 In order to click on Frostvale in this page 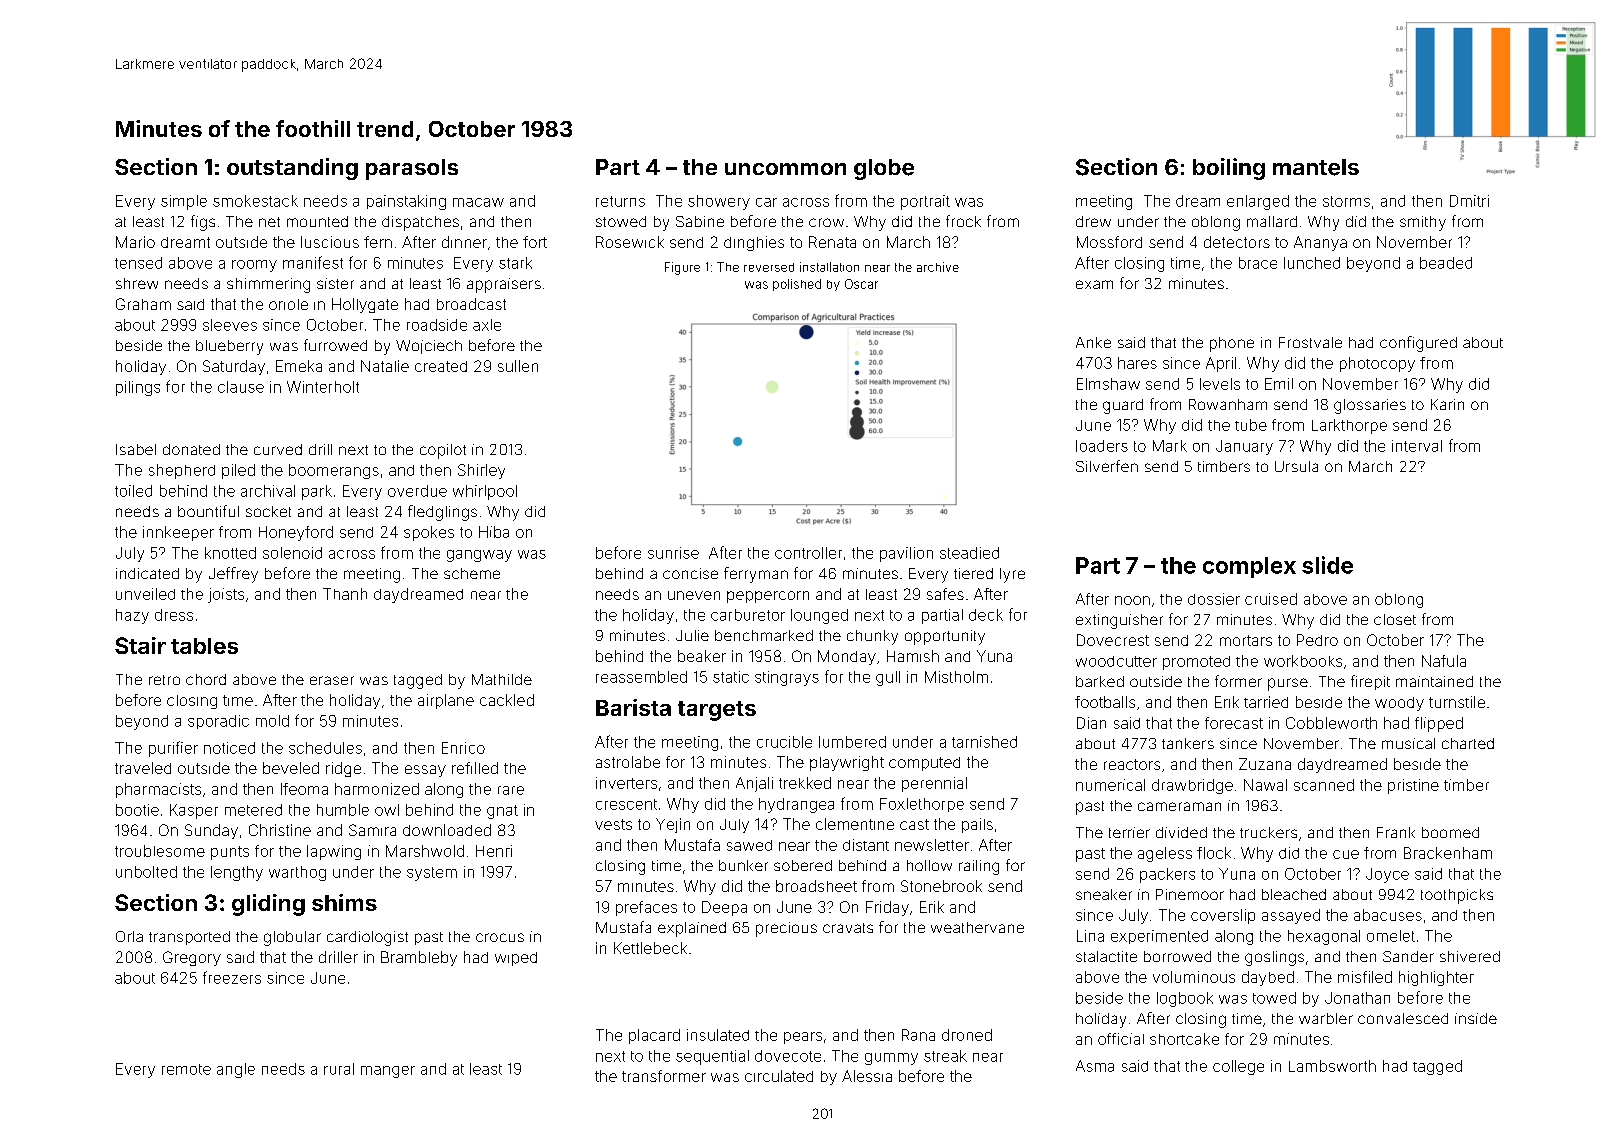, I will do `click(1310, 342)`.
